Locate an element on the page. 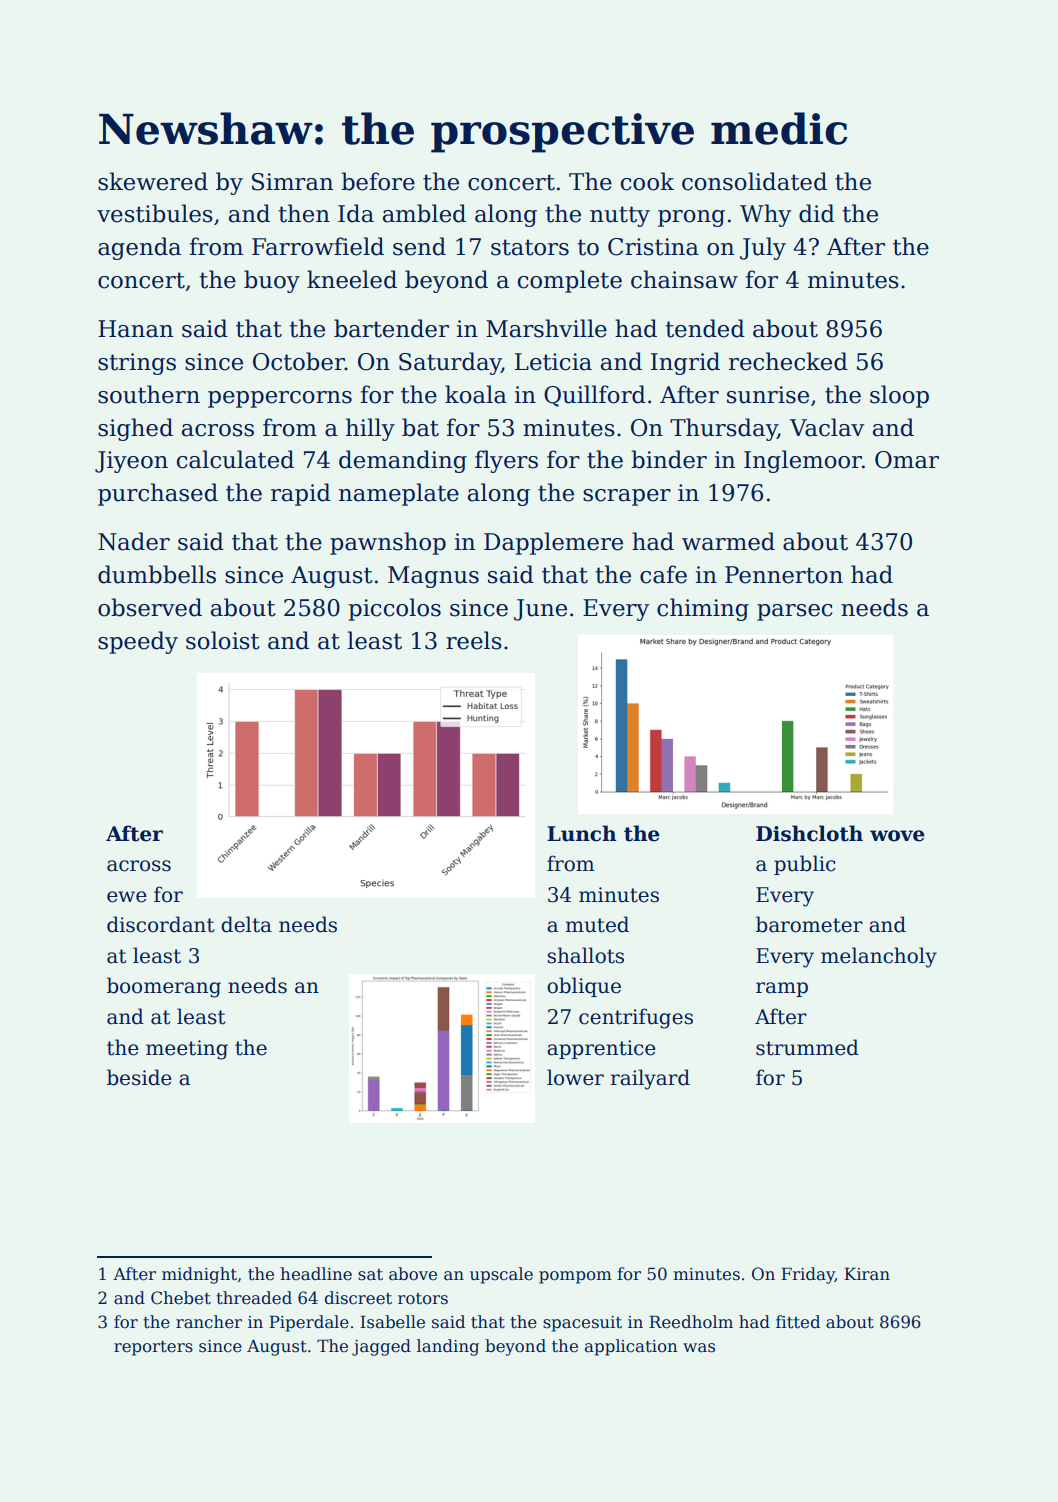 The image size is (1058, 1502). parsec is located at coordinates (794, 612).
